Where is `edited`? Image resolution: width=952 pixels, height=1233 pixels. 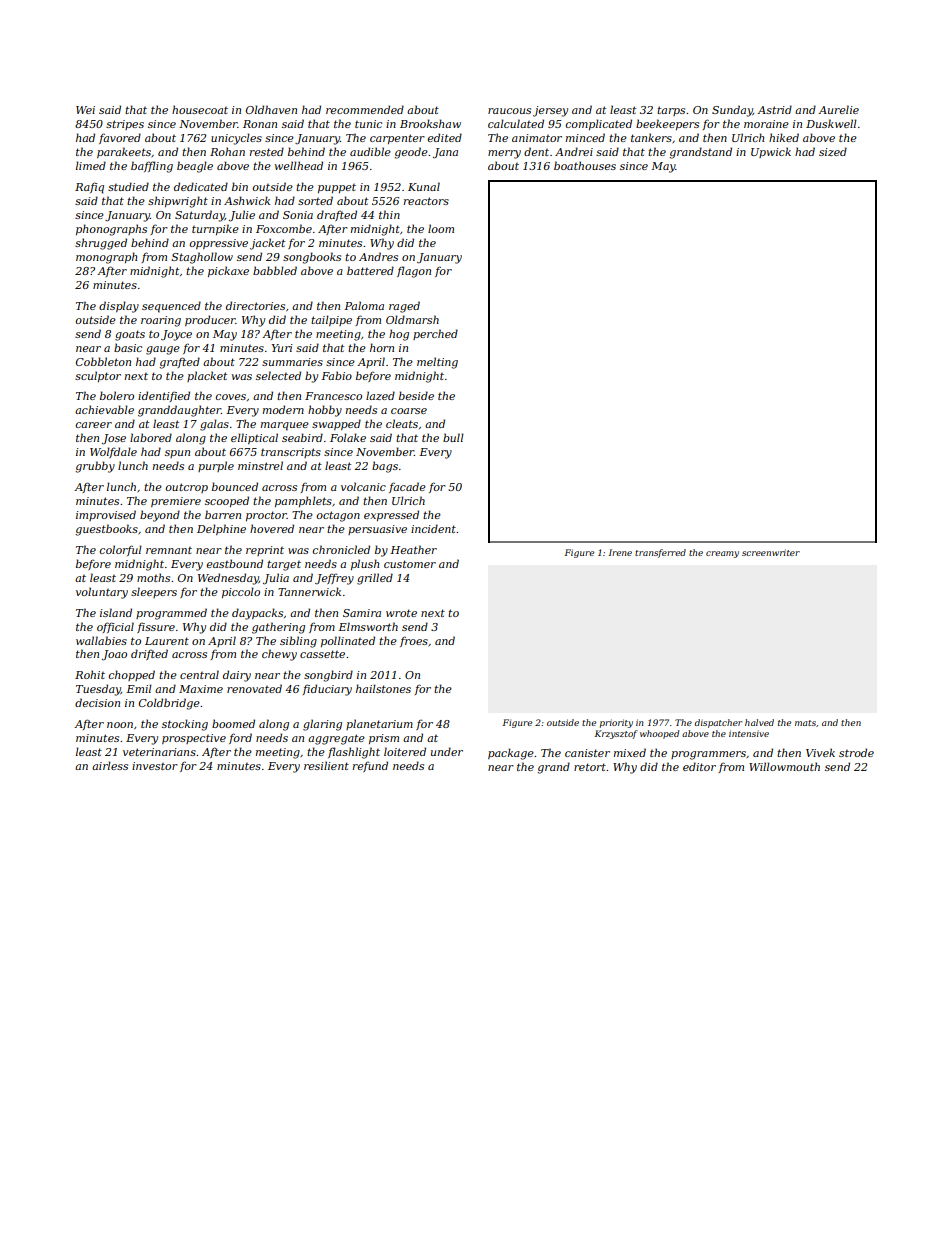 edited is located at coordinates (445, 137).
